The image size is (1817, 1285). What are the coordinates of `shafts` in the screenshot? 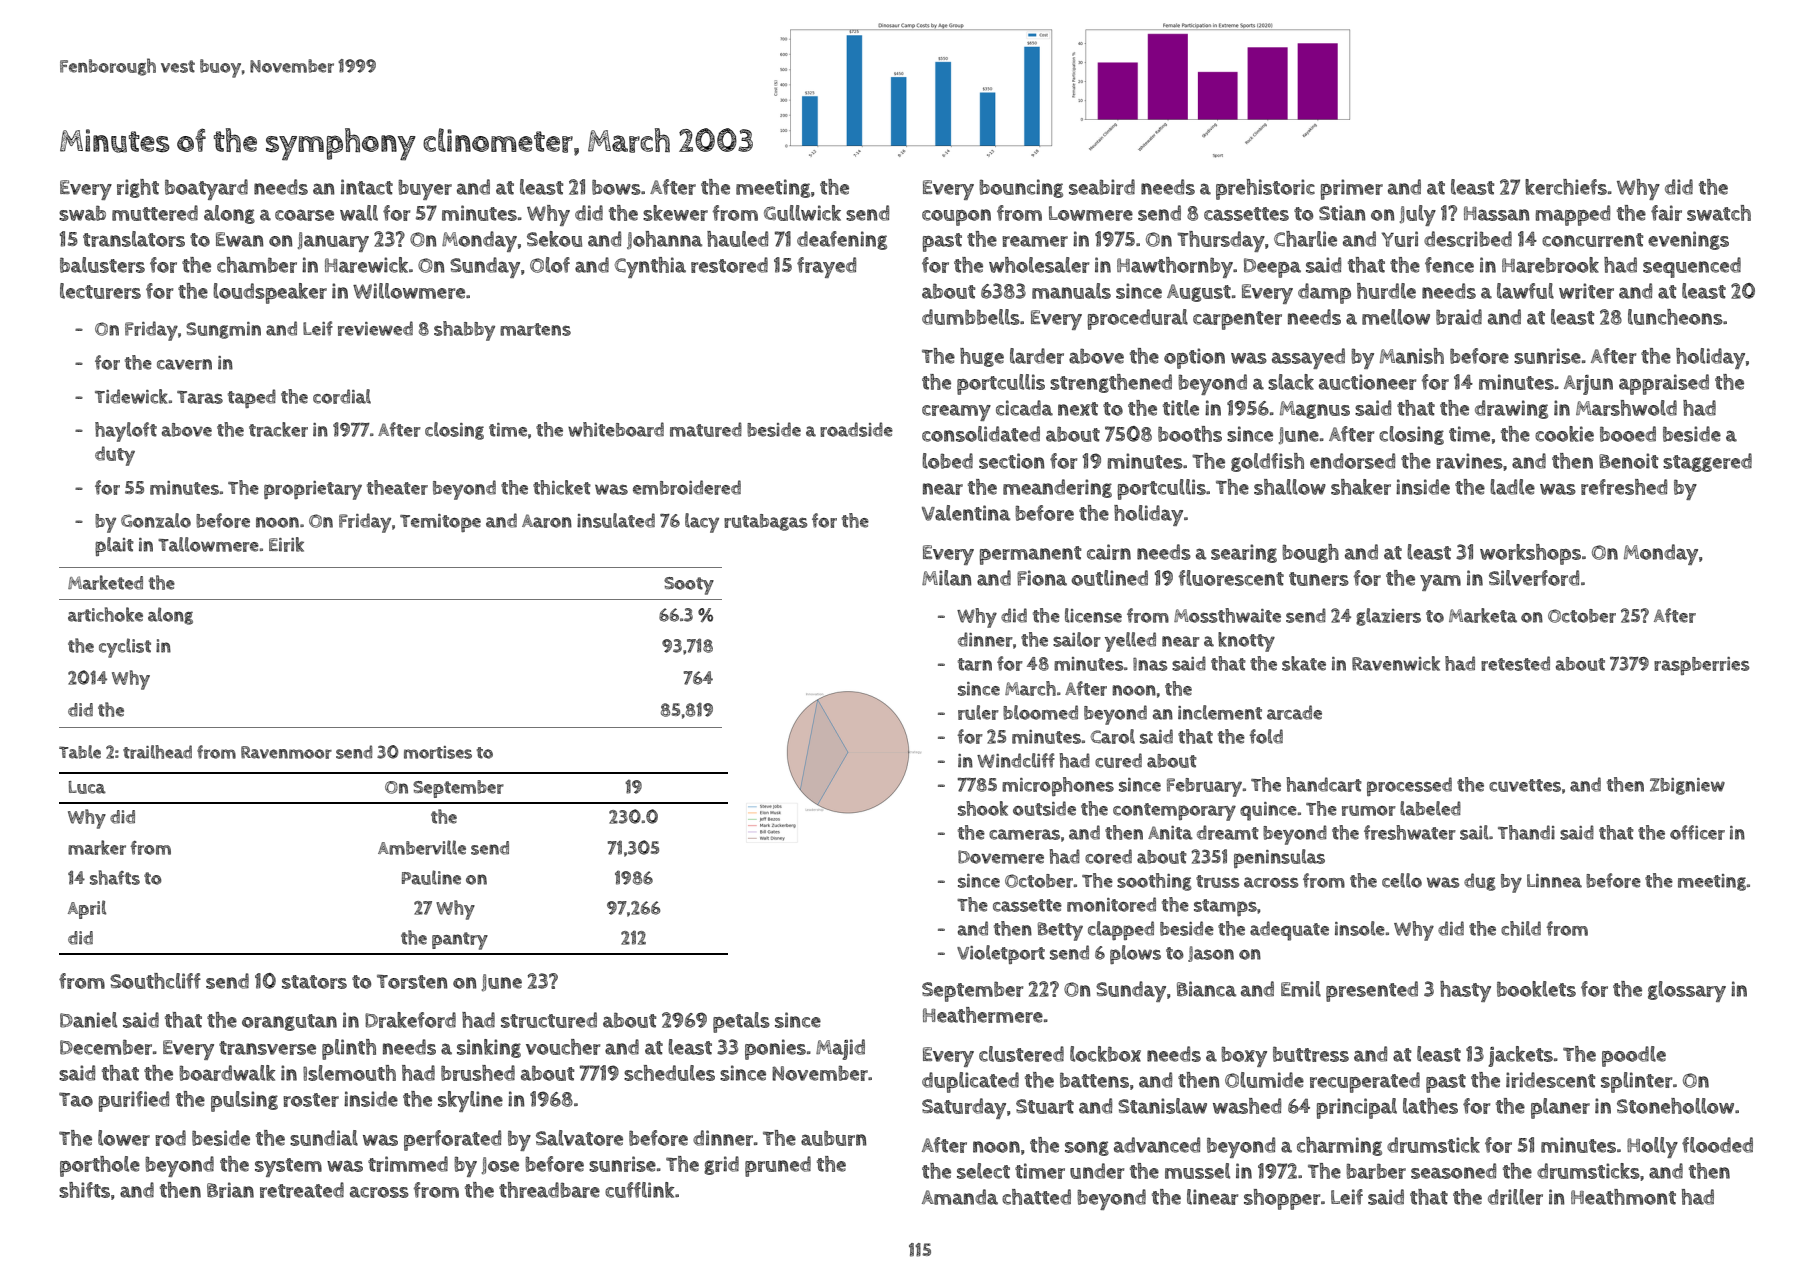 It's located at (115, 877).
